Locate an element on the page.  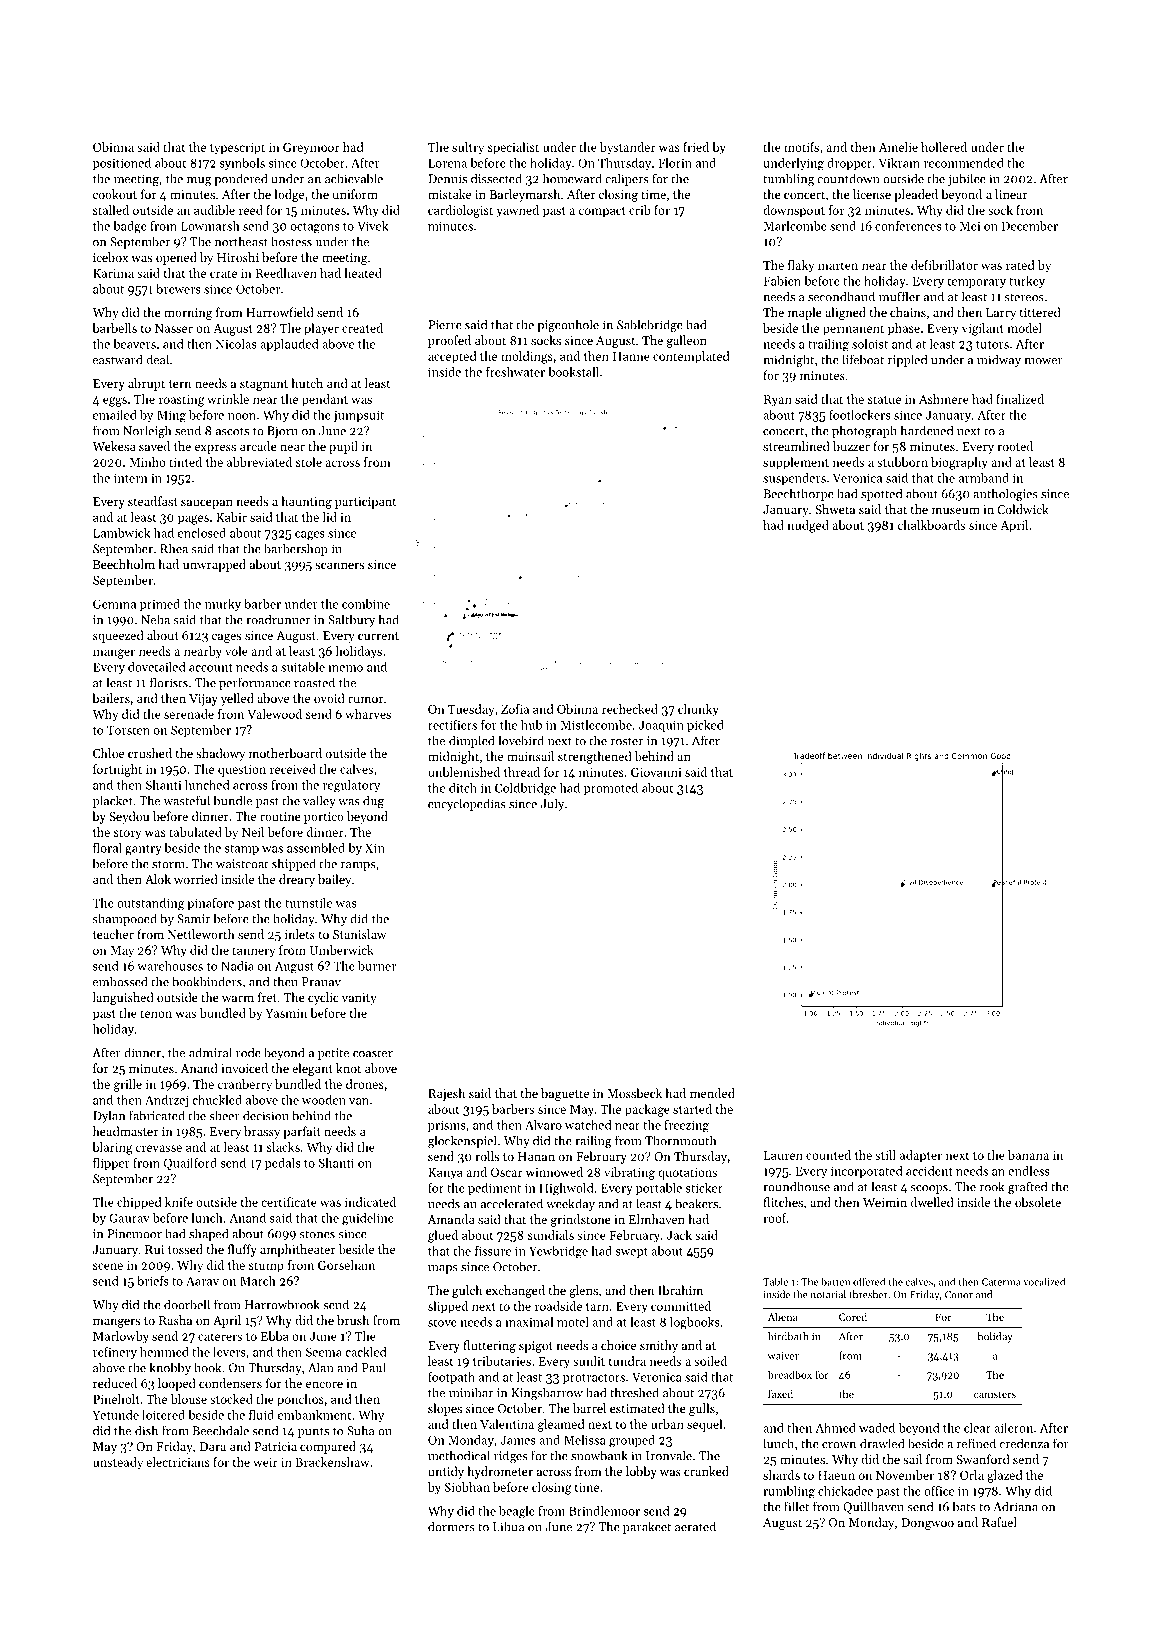
specialist is located at coordinates (513, 148).
